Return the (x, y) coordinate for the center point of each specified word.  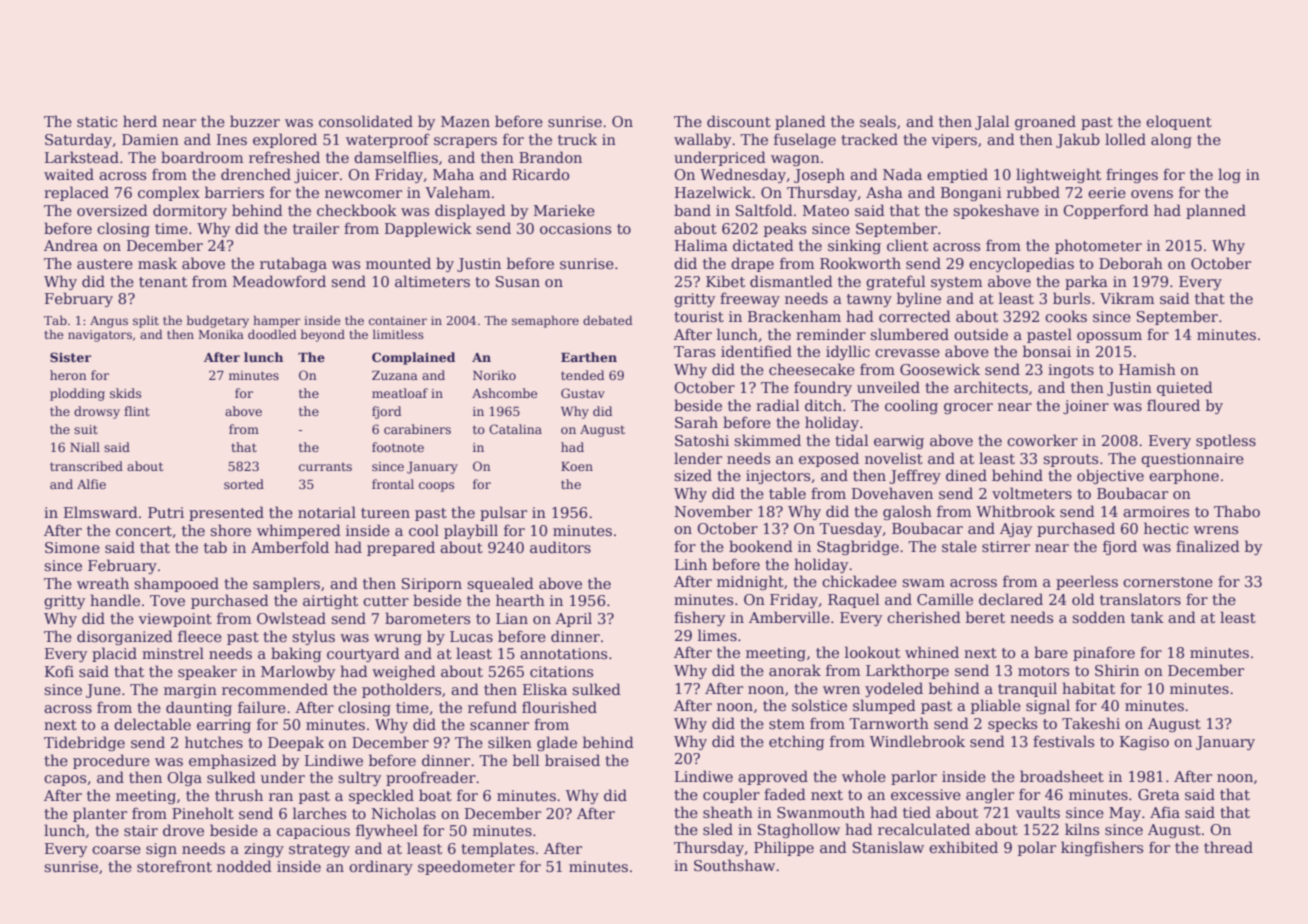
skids (125, 393)
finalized (1208, 546)
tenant (163, 282)
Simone (72, 547)
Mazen (465, 121)
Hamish (1147, 369)
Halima (701, 245)
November (713, 511)
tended (582, 375)
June (103, 691)
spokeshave (996, 211)
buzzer (255, 121)
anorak (795, 670)
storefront (174, 866)
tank (1147, 617)
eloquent (1179, 122)
